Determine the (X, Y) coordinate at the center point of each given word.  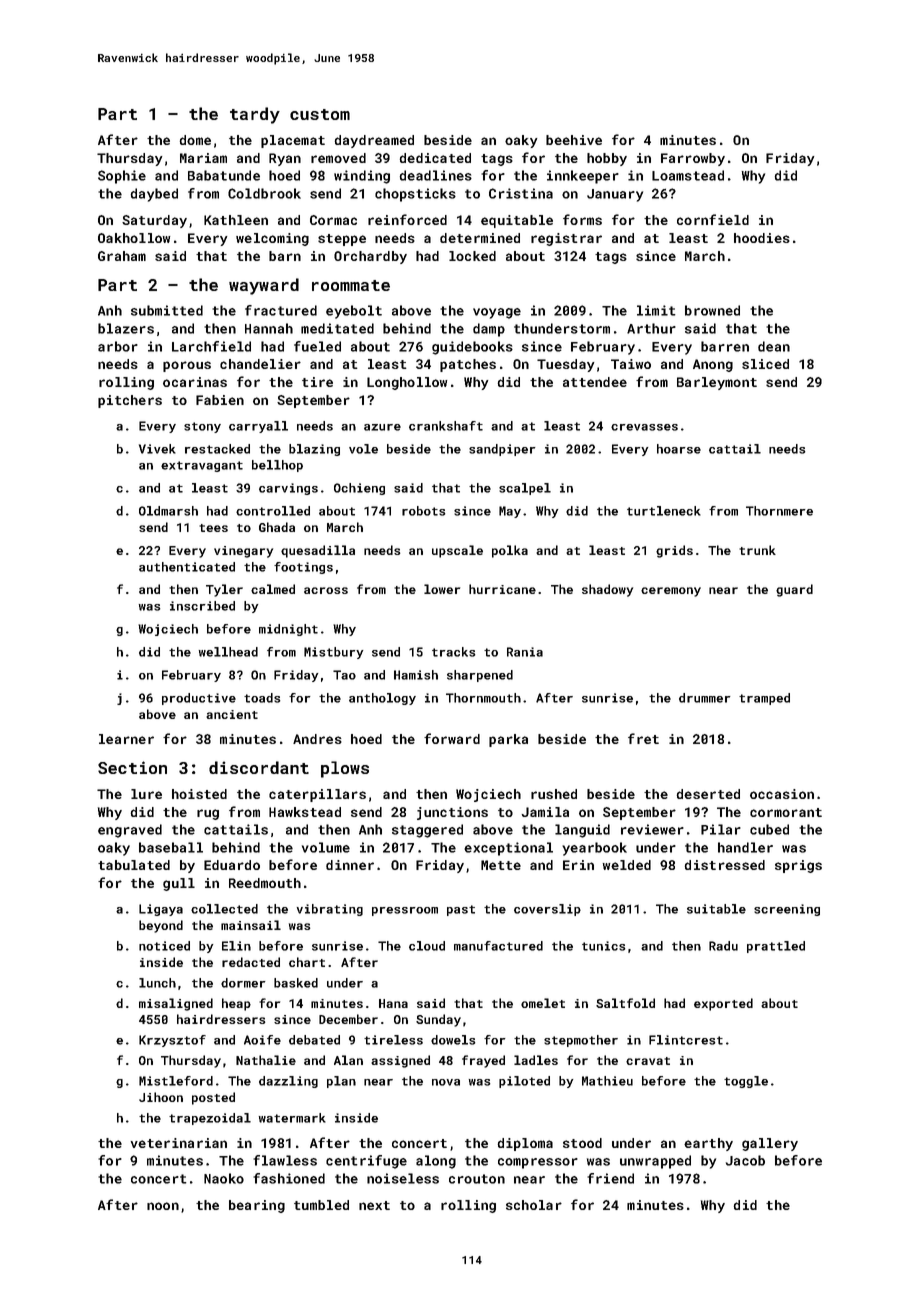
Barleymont (717, 383)
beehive (574, 140)
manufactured (498, 946)
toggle (746, 1082)
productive (199, 699)
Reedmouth (265, 883)
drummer (705, 698)
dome (195, 140)
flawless (285, 1160)
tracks (453, 652)
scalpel (525, 489)
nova (446, 1082)
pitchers (130, 401)
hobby (607, 159)
